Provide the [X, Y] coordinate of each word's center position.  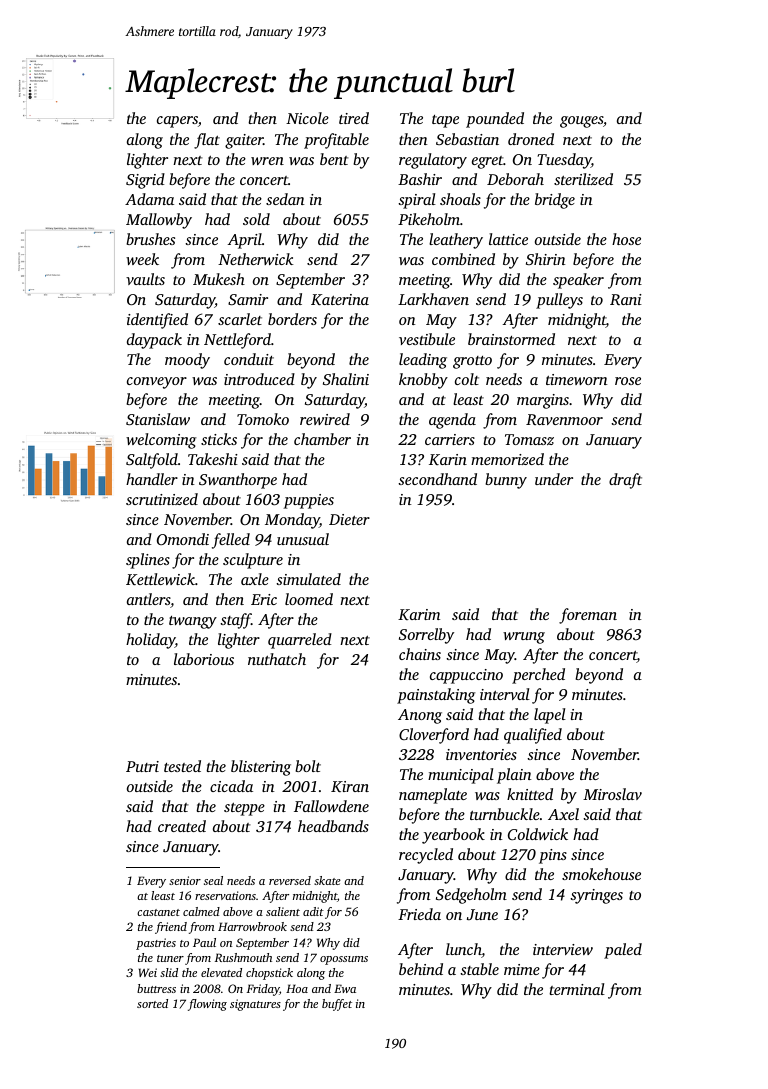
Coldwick [538, 834]
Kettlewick [160, 579]
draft [625, 481]
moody [187, 361]
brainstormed [511, 339]
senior [185, 880]
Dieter [349, 519]
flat [207, 141]
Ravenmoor [564, 419]
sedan [285, 199]
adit [313, 911]
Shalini [346, 379]
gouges [581, 122]
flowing [207, 1005]
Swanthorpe [238, 481]
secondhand [437, 479]
